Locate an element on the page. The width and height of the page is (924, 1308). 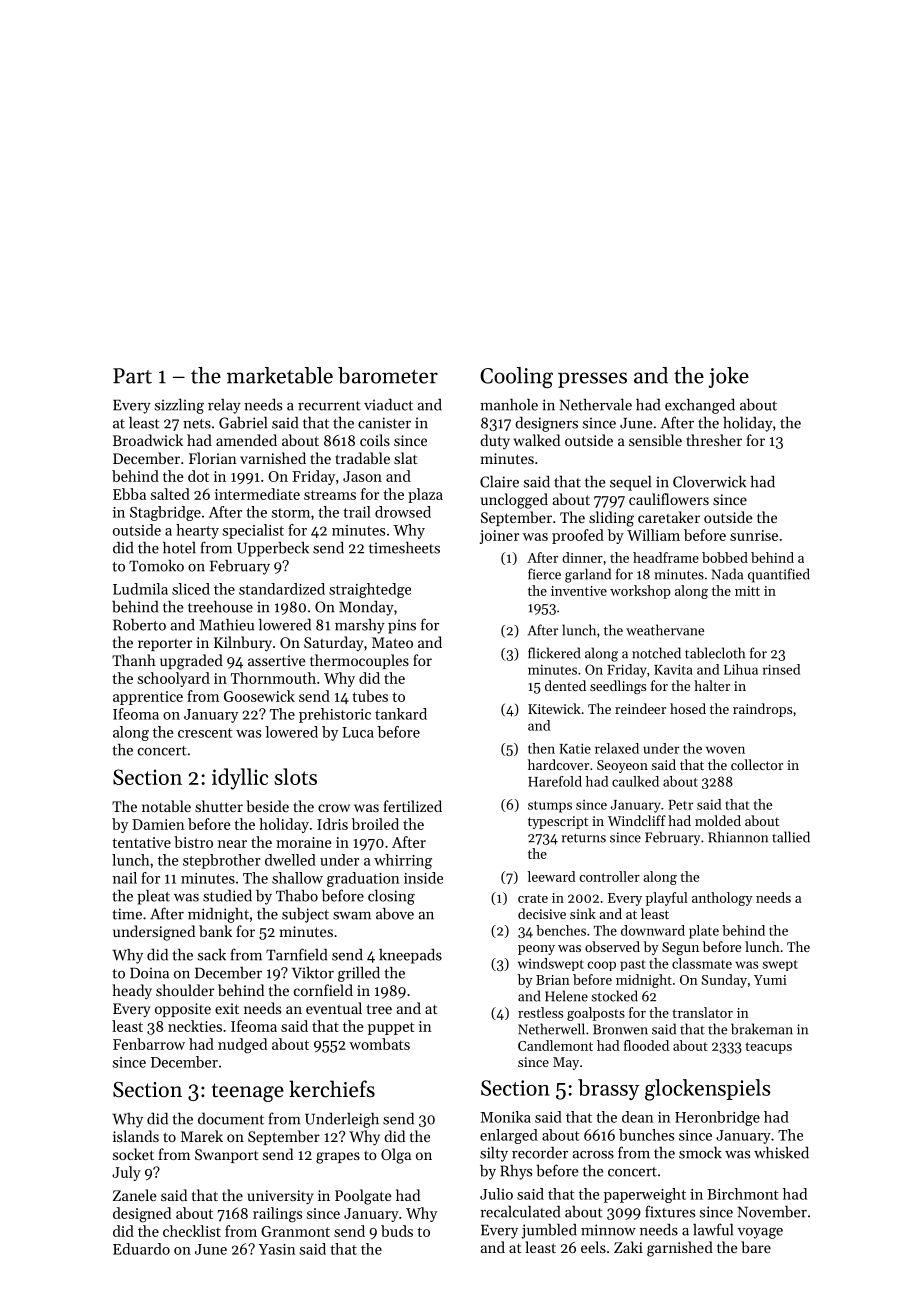
nail is located at coordinates (125, 878).
